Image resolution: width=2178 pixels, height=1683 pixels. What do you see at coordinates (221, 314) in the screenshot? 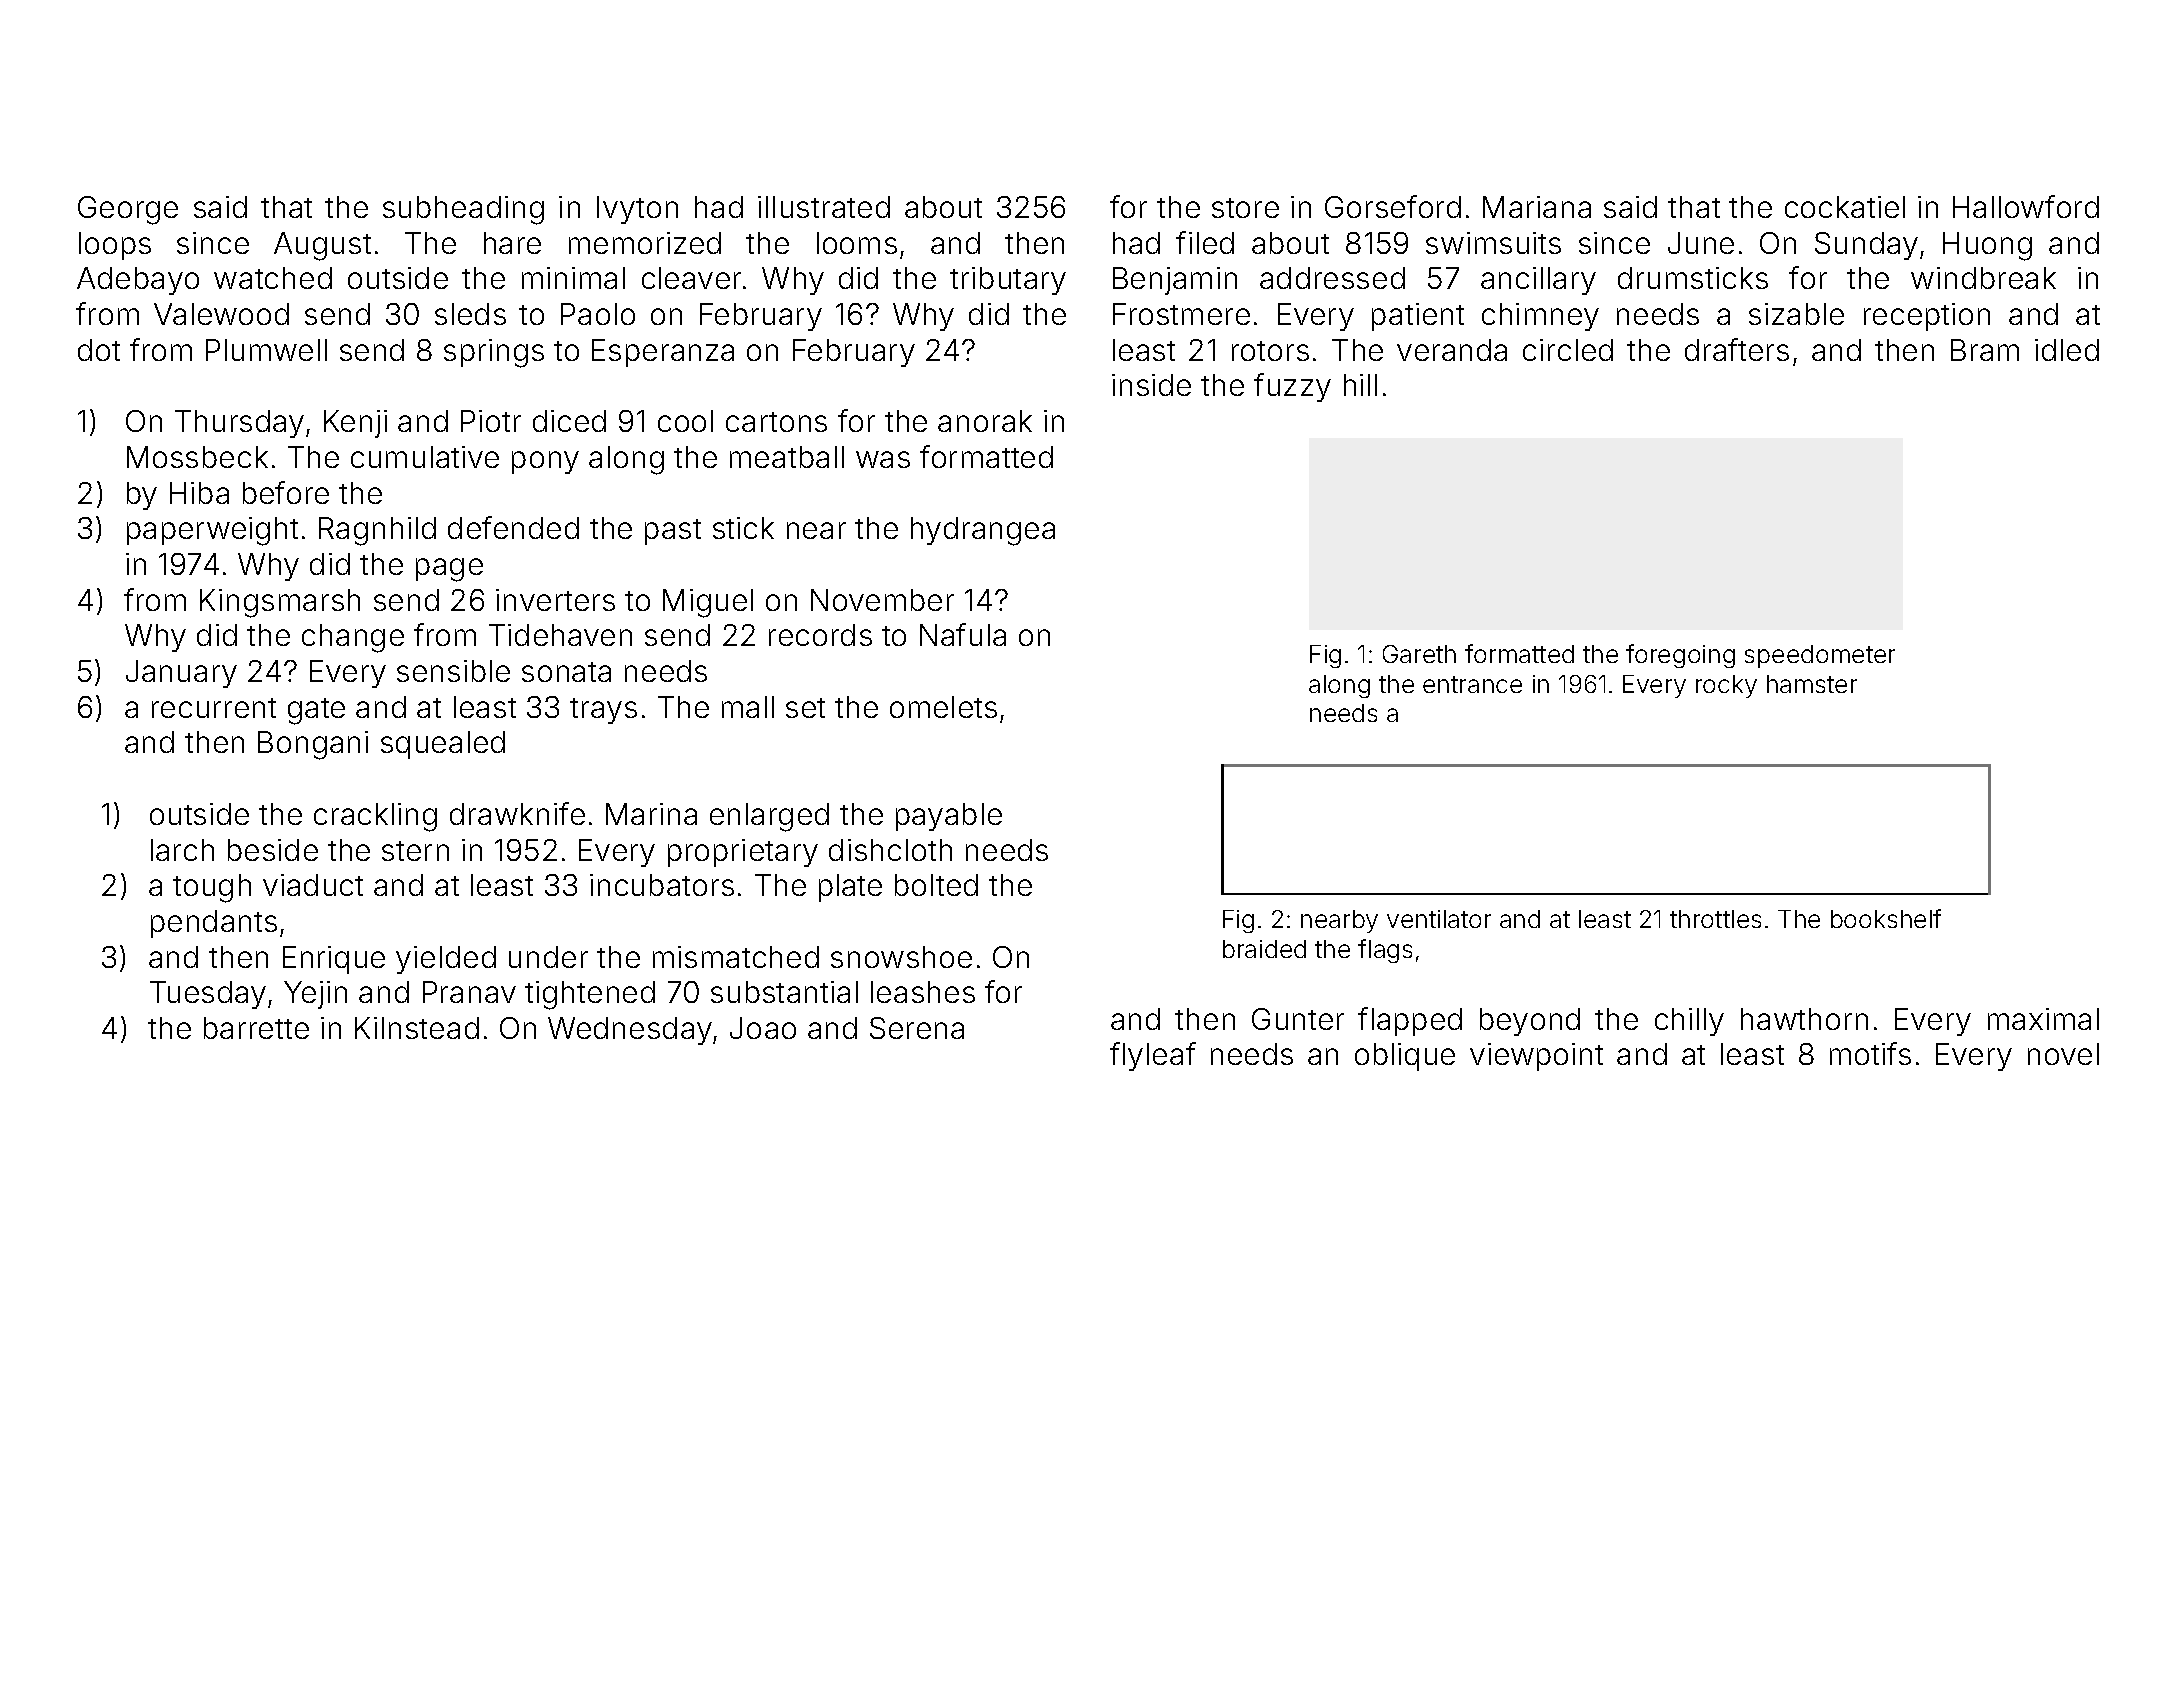
I see `Valewood` at bounding box center [221, 314].
